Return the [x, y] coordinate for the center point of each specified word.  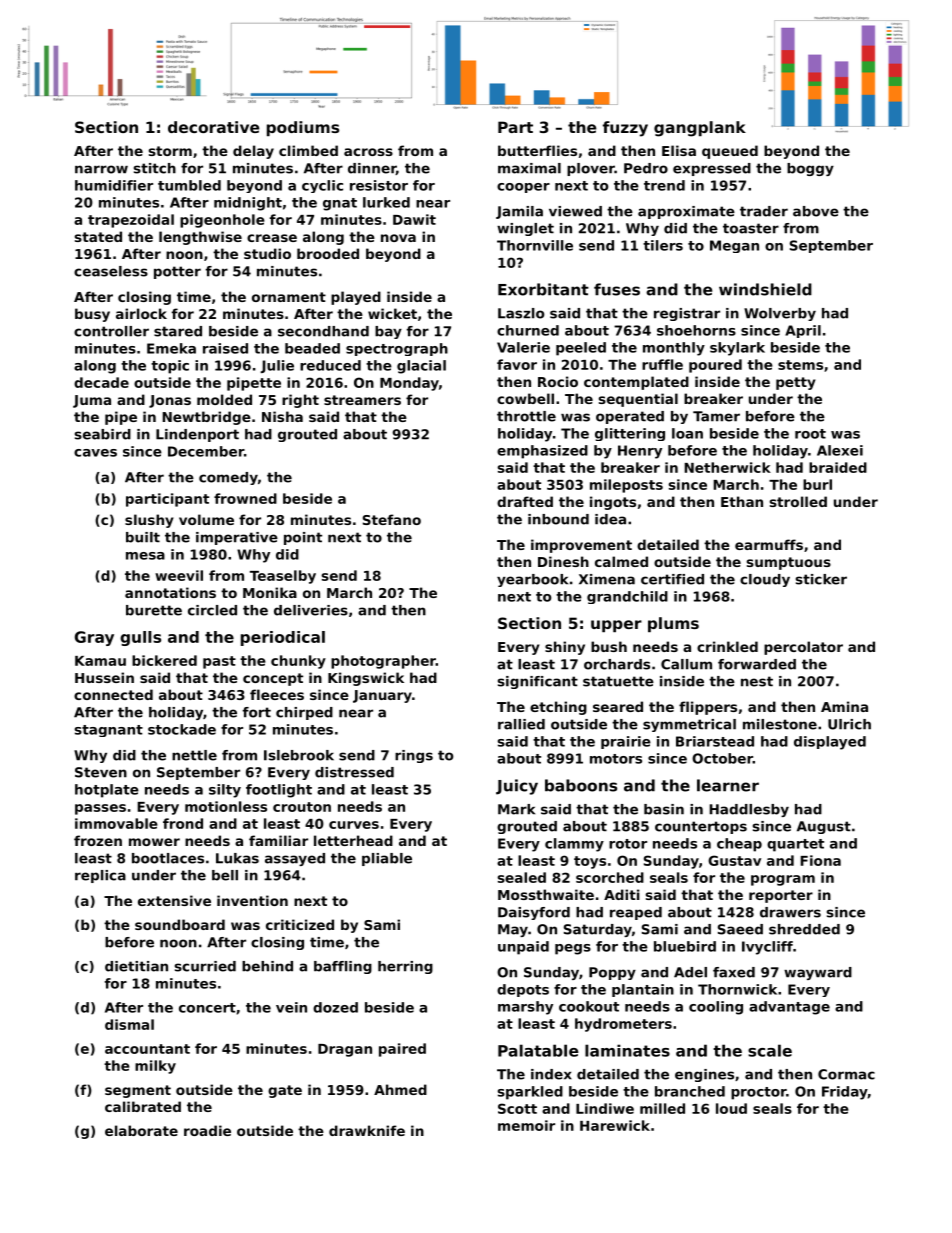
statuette [618, 681]
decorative [213, 127]
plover [591, 169]
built [143, 537]
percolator [803, 648]
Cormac [846, 1074]
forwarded [757, 664]
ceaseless [111, 271]
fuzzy [625, 129]
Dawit [414, 219]
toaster [751, 228]
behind [267, 966]
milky [155, 1067]
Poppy [612, 973]
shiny [565, 648]
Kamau [100, 661]
